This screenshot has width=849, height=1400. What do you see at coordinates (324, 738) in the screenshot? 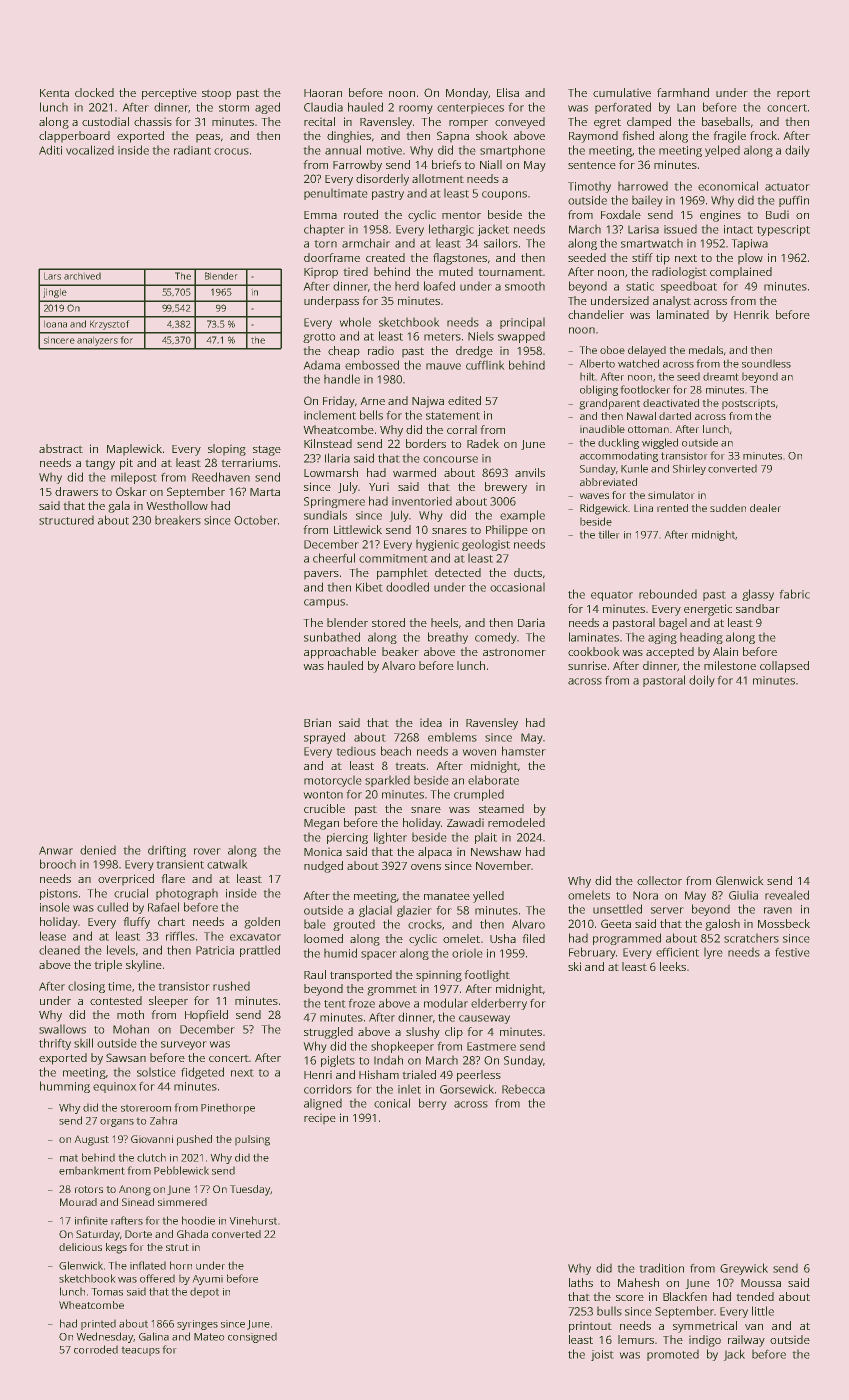
I see `sprayed` at bounding box center [324, 738].
